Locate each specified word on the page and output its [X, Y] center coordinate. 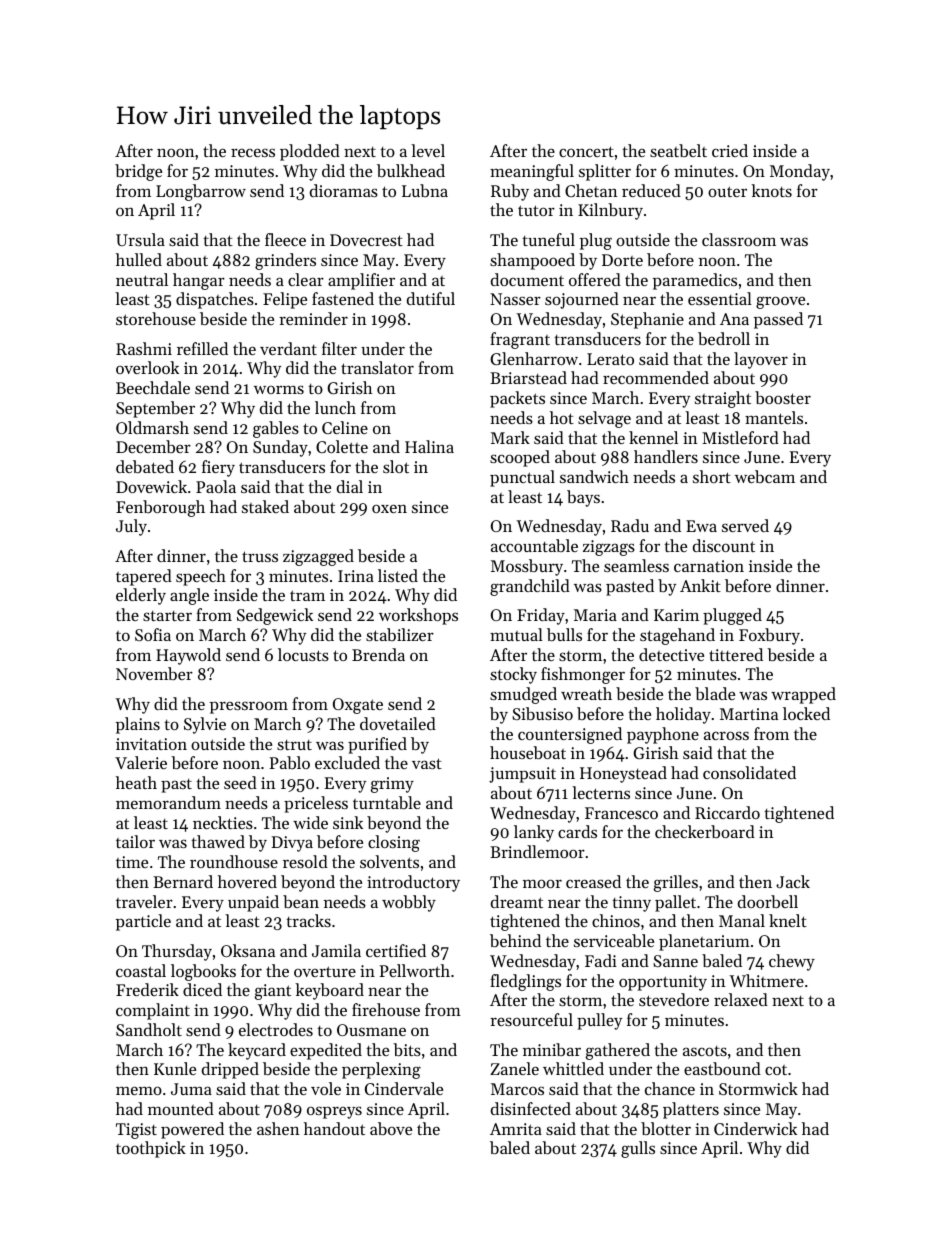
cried [730, 150]
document [527, 279]
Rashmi [144, 348]
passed [778, 320]
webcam [765, 476]
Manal [742, 920]
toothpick [151, 1149]
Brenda [378, 654]
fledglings [525, 982]
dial [350, 486]
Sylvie [205, 725]
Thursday [177, 952]
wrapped [803, 695]
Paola [216, 486]
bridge [138, 172]
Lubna [425, 190]
